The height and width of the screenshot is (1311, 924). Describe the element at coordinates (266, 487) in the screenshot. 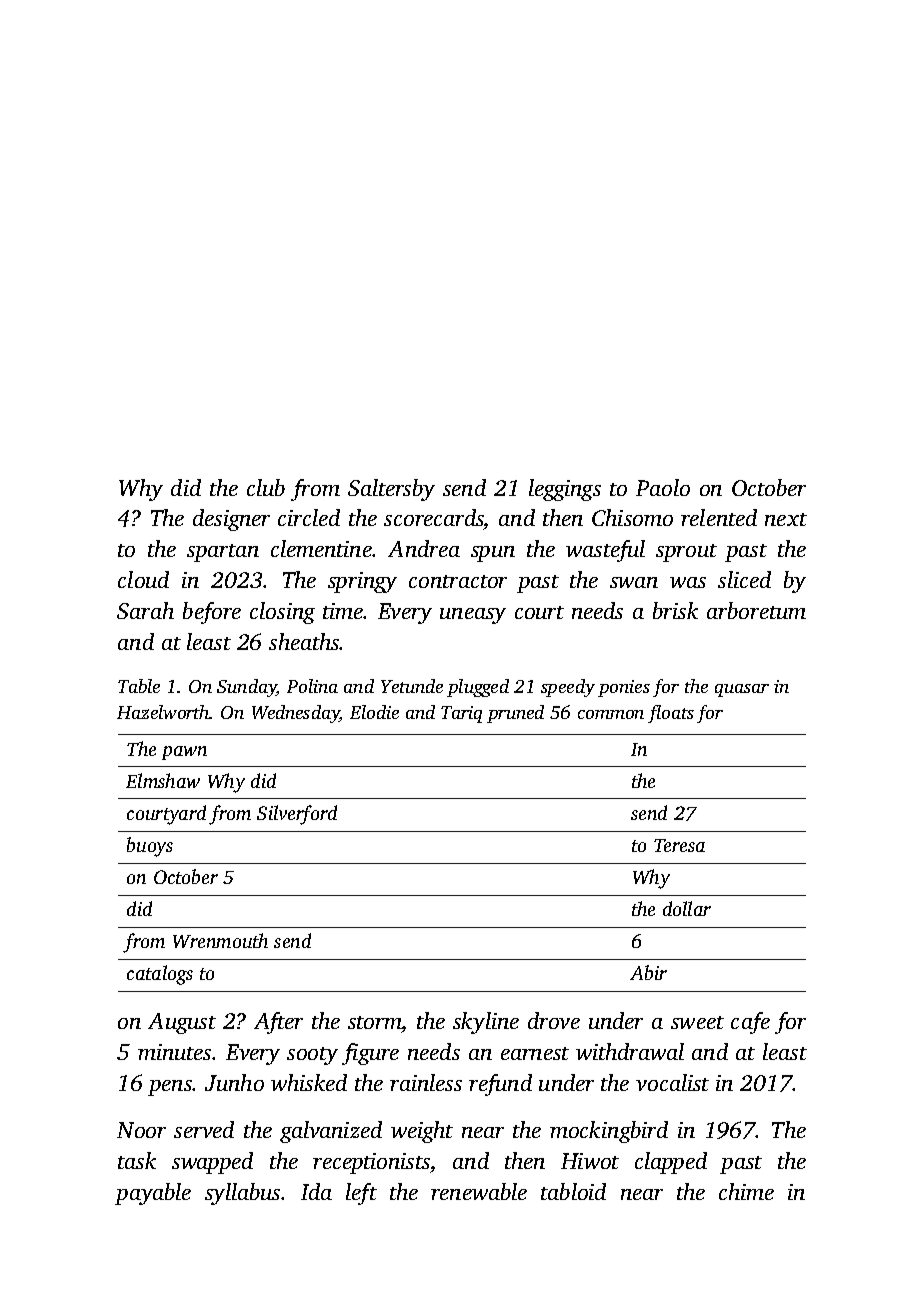

I see `club` at that location.
